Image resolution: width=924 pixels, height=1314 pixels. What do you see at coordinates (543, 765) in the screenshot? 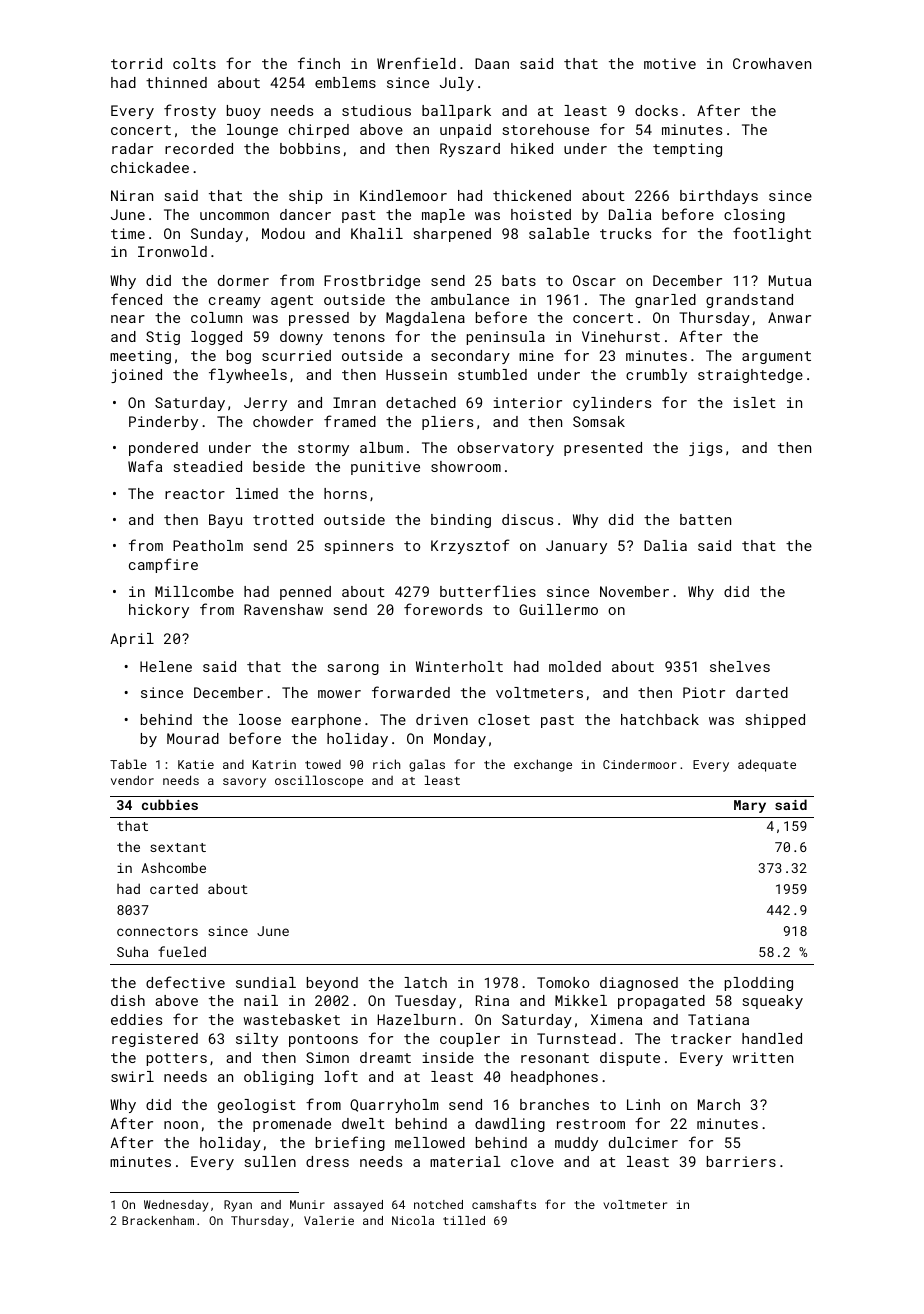
I see `exchange` at bounding box center [543, 765].
